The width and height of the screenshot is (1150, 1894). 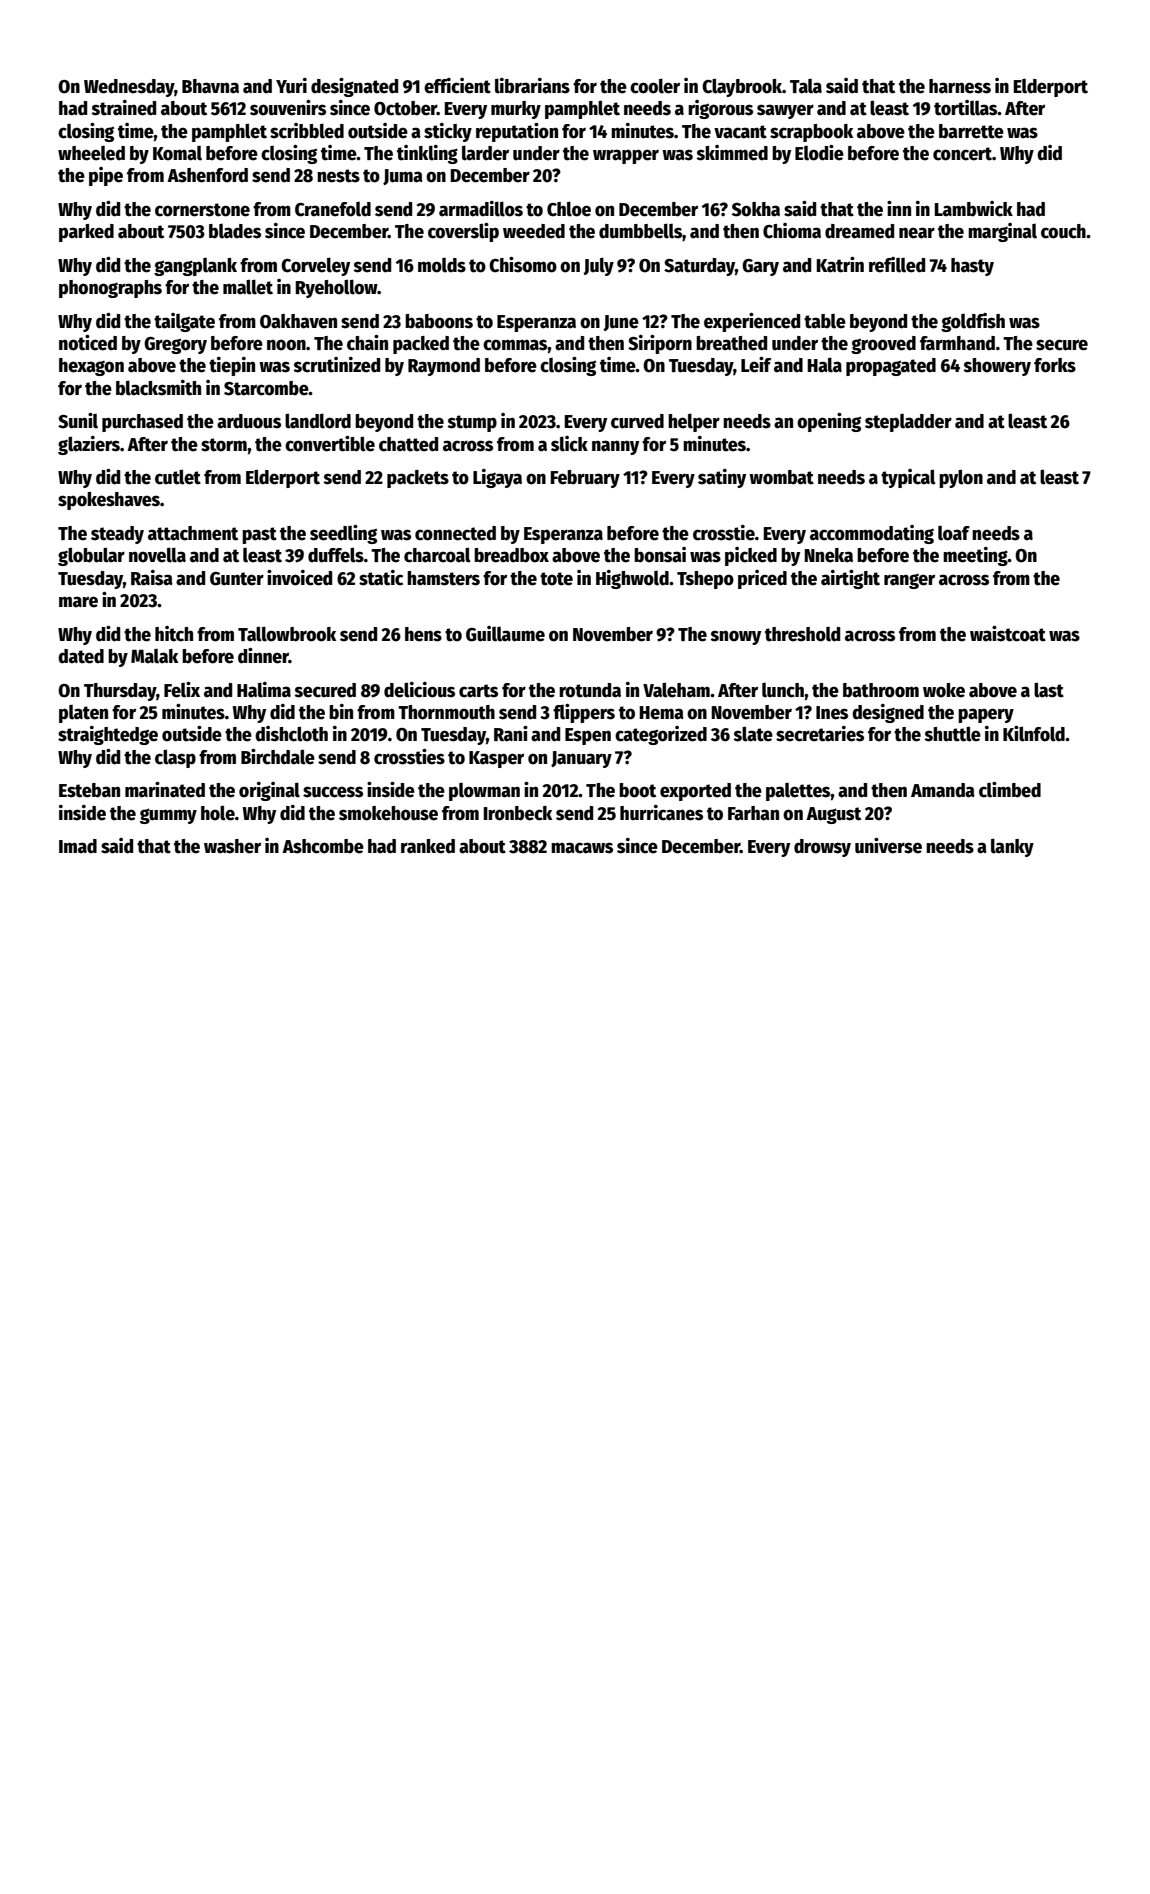 I want to click on seedling, so click(x=343, y=534).
